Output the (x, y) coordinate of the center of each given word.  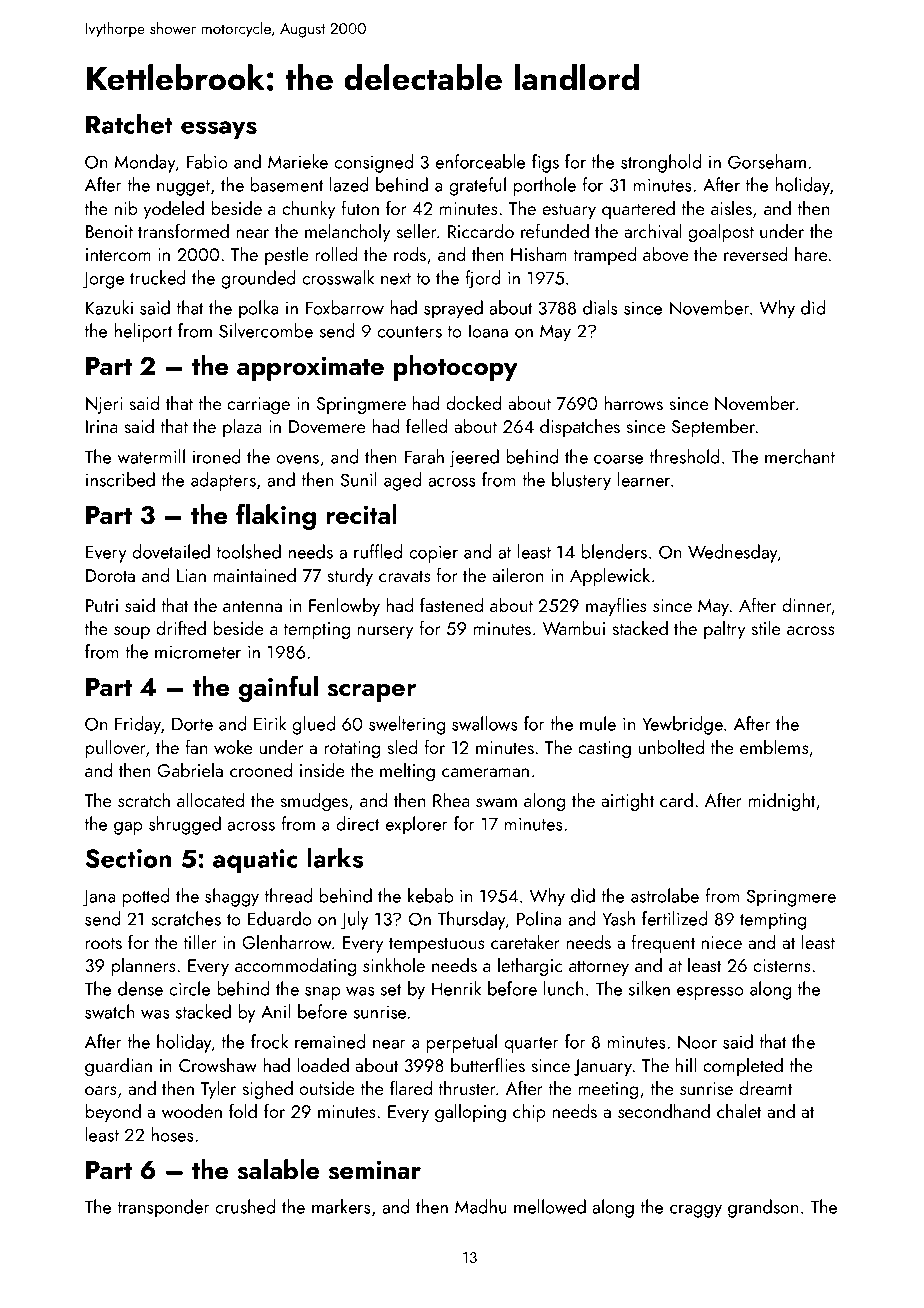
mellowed (550, 1206)
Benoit (109, 231)
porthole (545, 186)
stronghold (661, 163)
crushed (245, 1206)
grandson (763, 1208)
